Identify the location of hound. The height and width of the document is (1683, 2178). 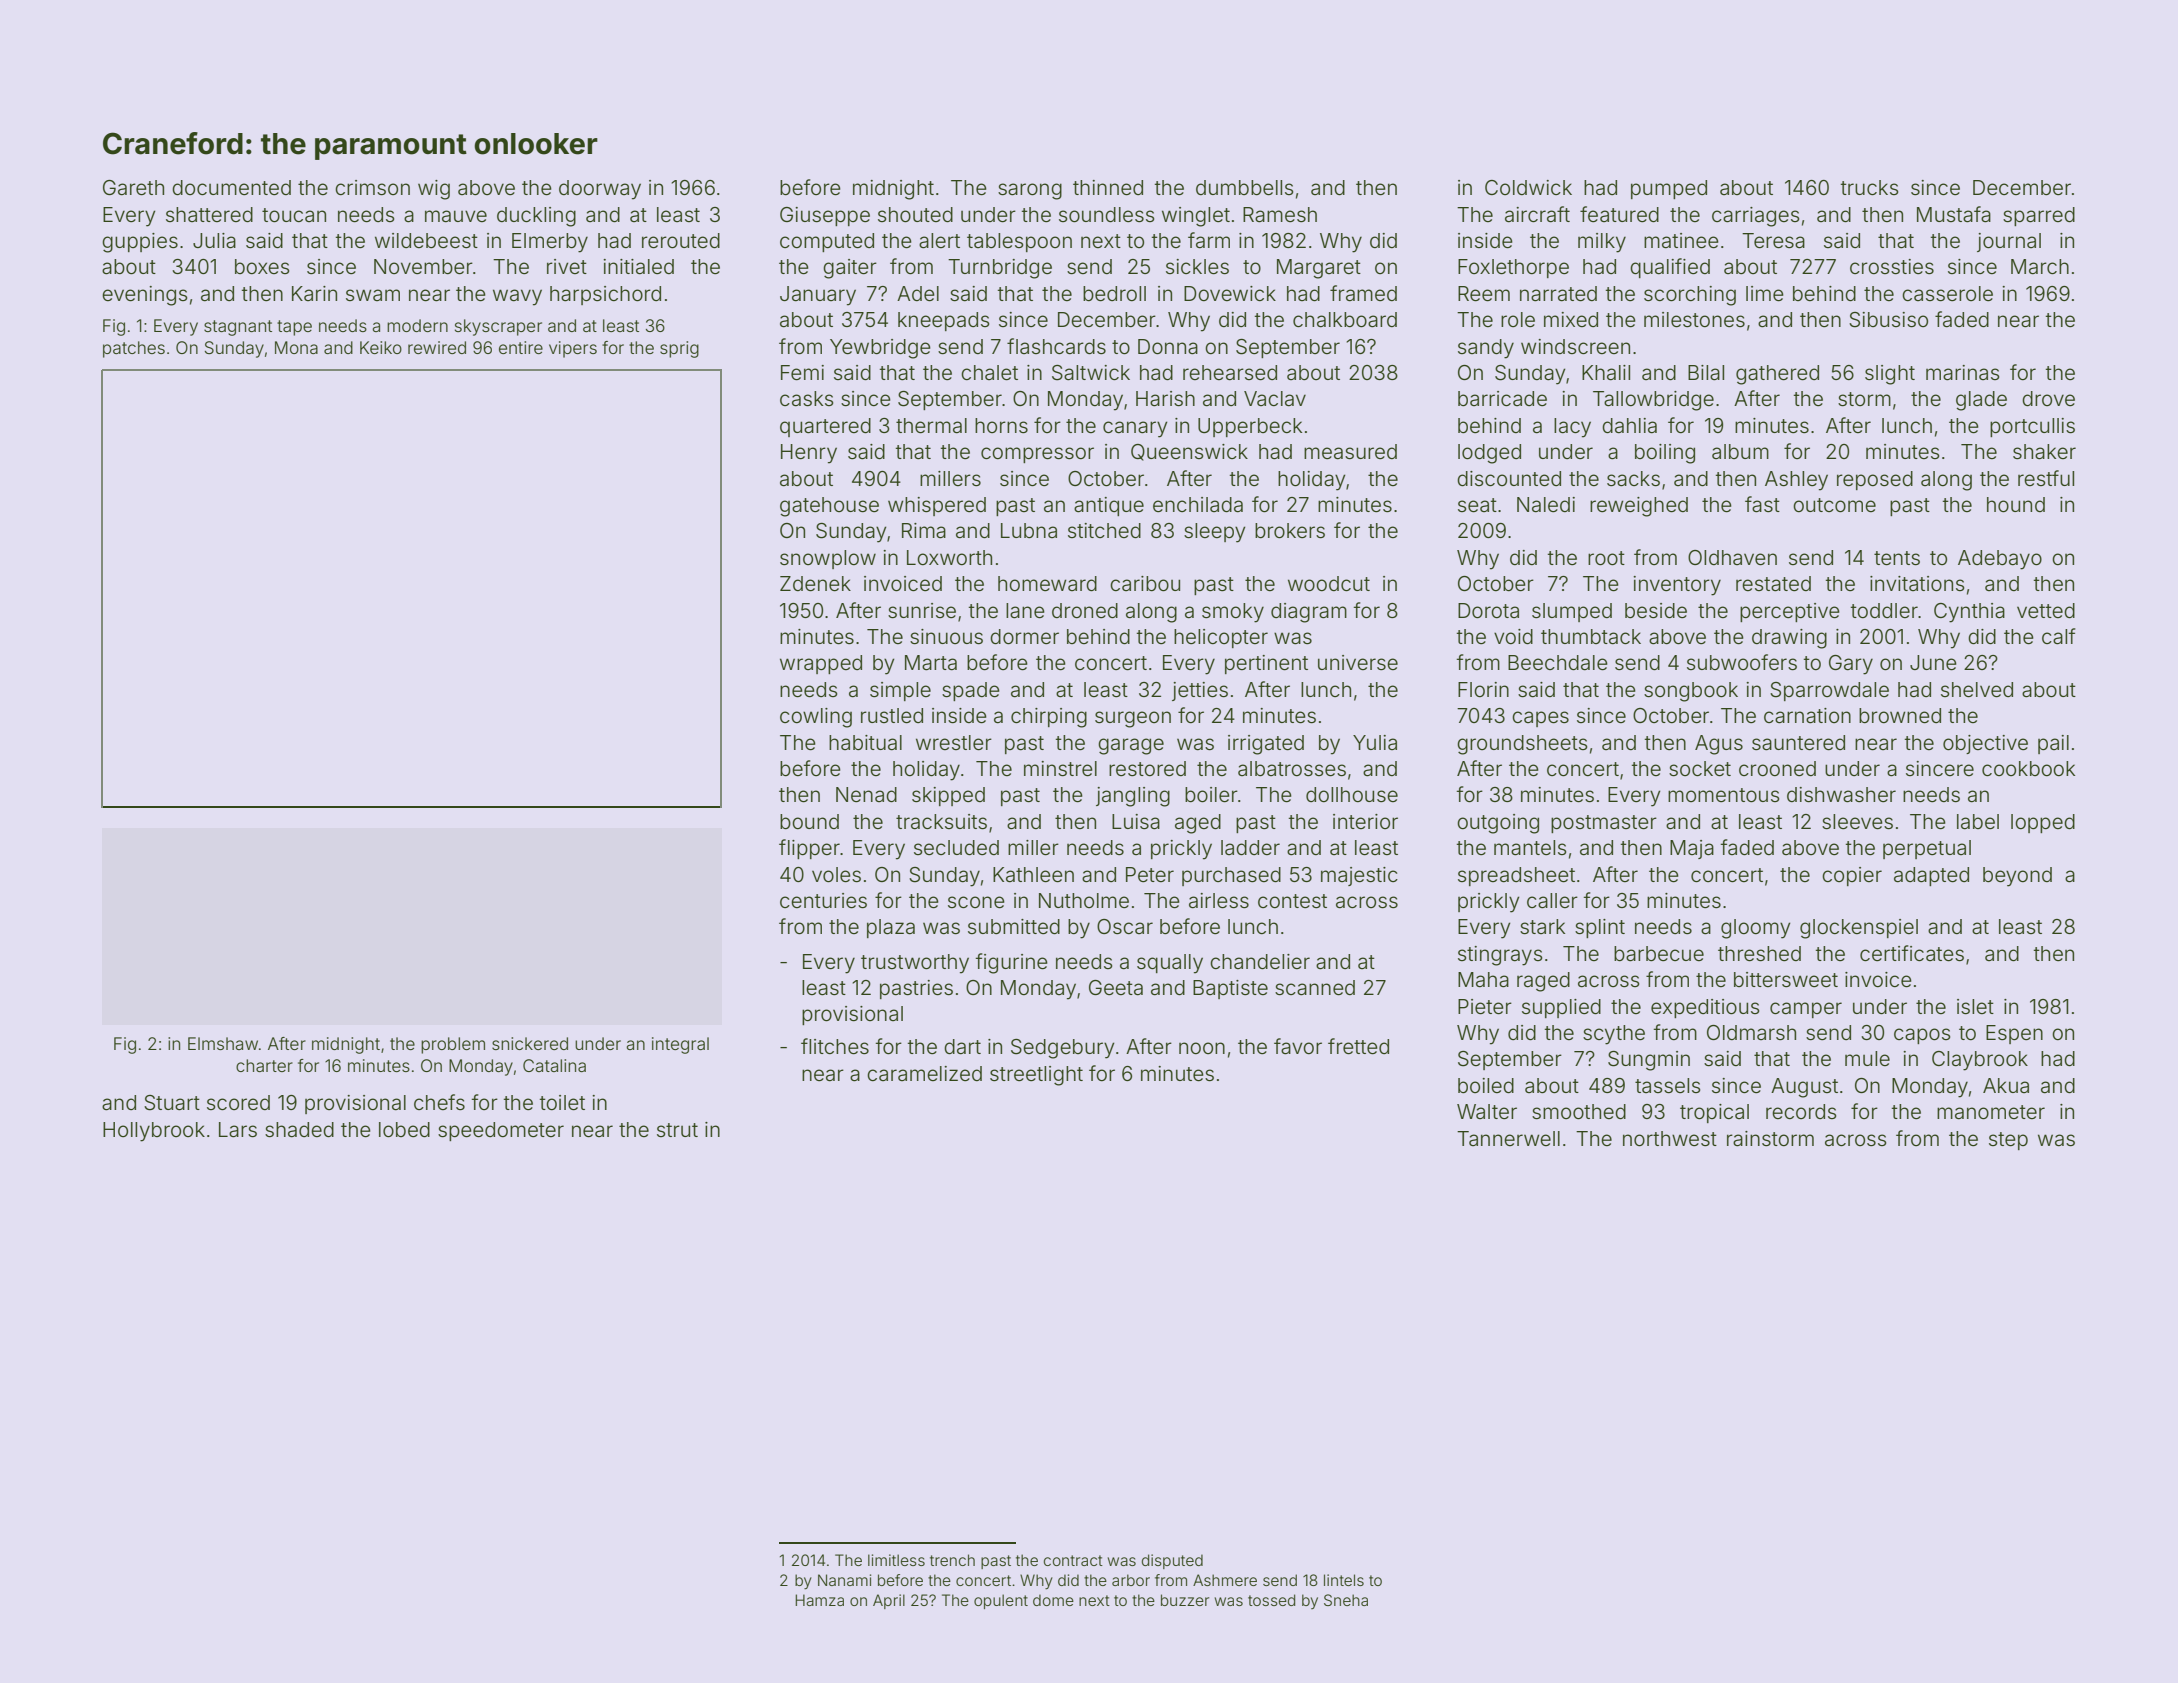
(2016, 504).
